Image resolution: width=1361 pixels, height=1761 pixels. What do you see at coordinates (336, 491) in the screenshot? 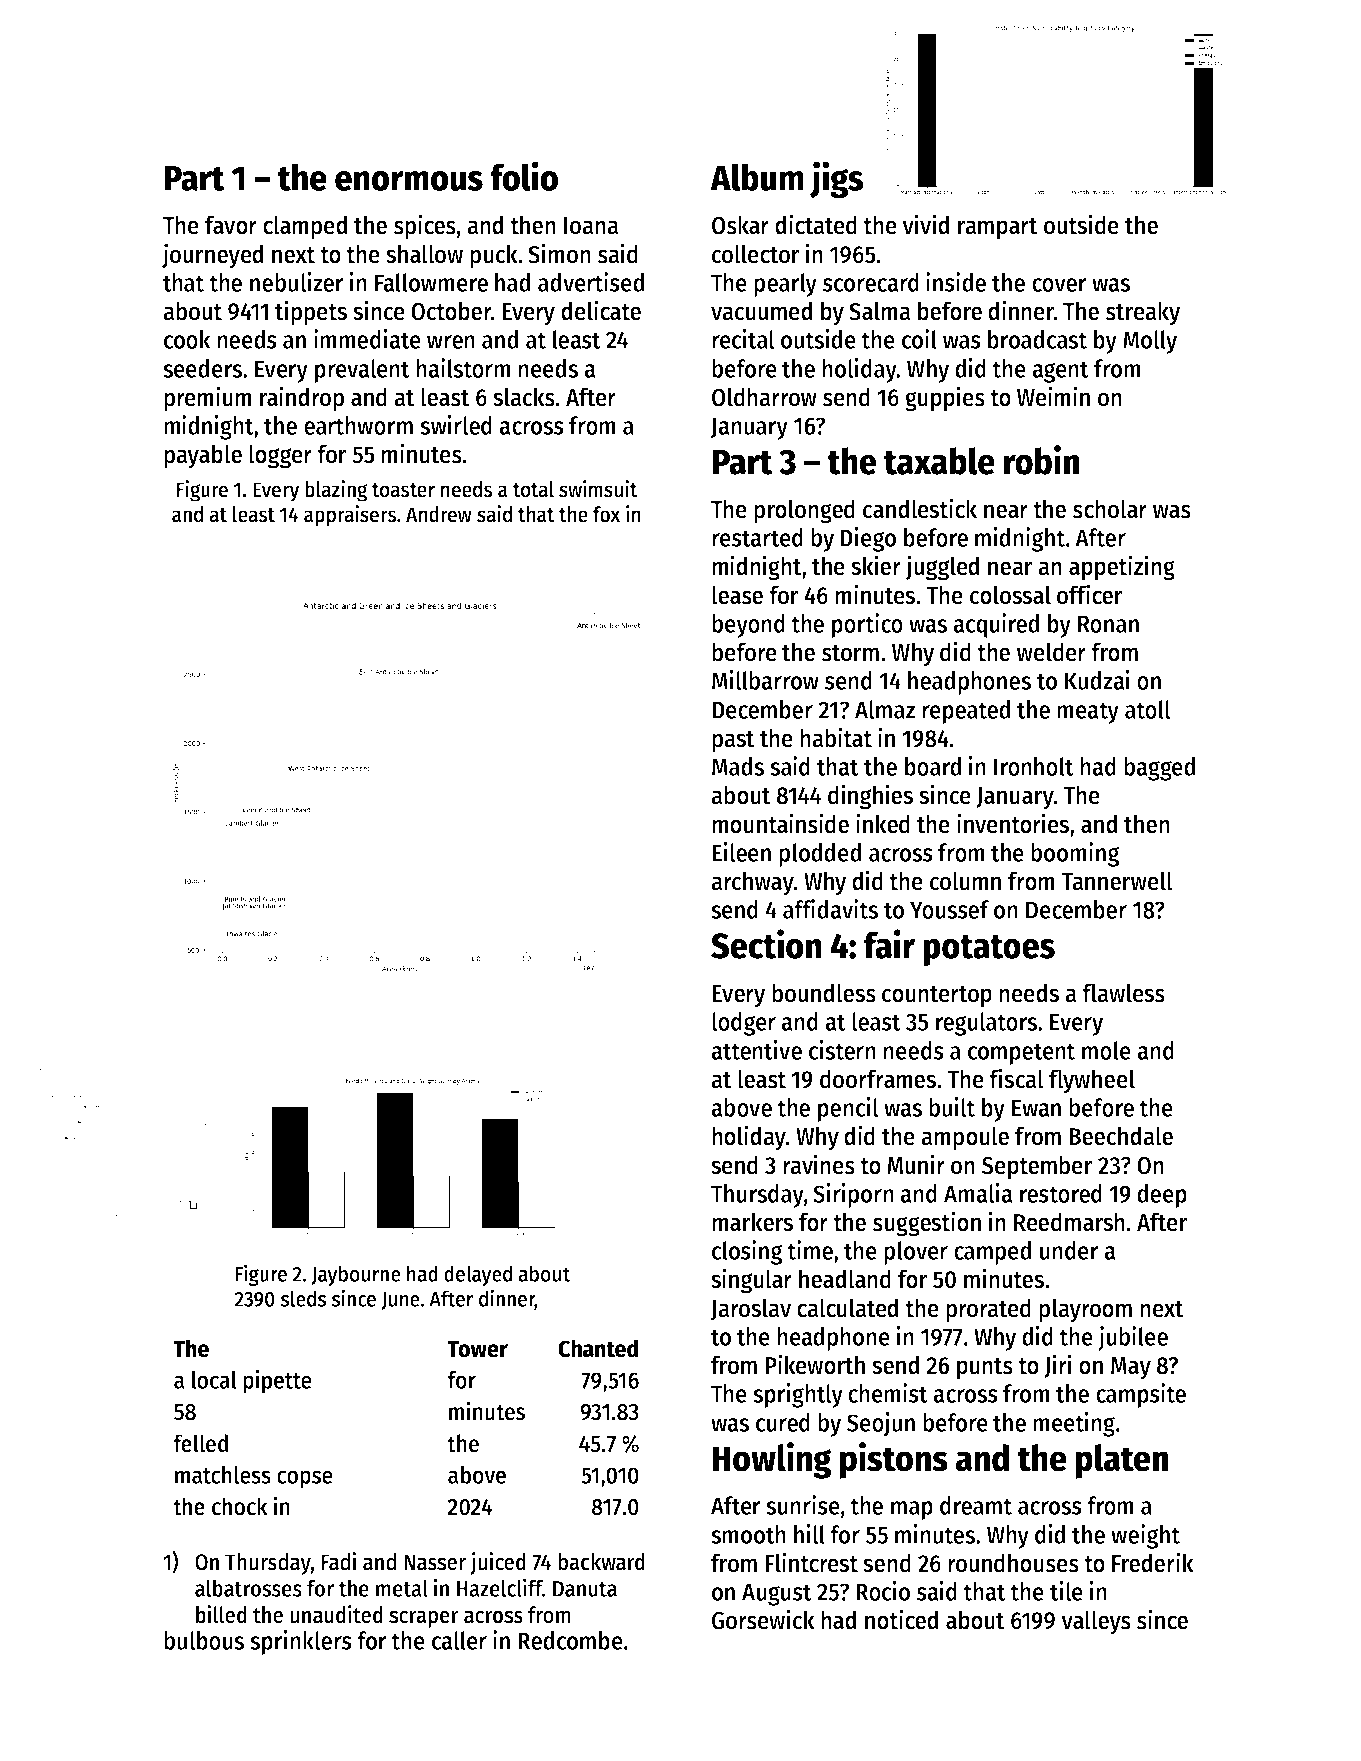
I see `blazing` at bounding box center [336, 491].
